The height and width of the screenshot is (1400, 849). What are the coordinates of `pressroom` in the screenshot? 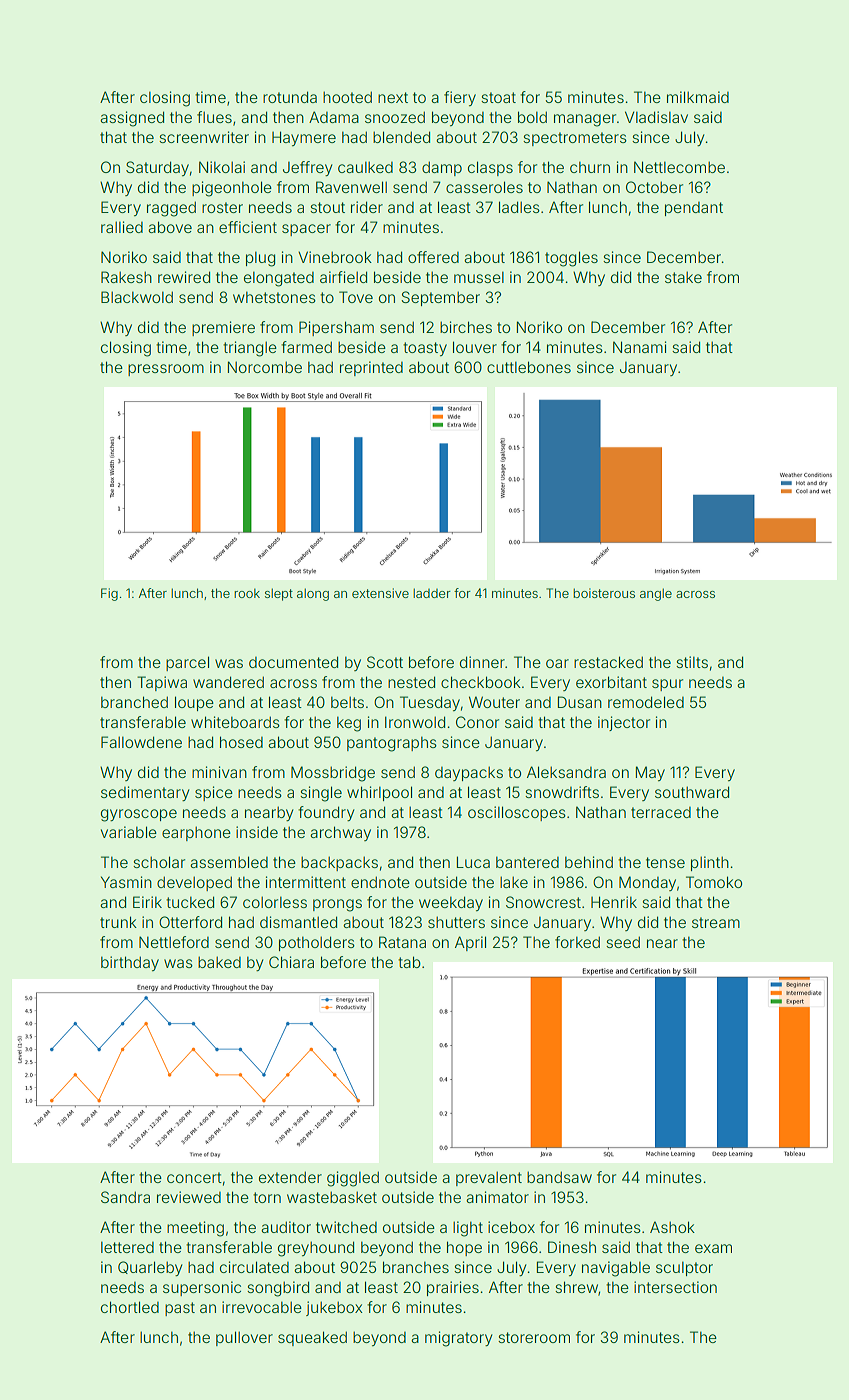 It's located at (166, 370).
